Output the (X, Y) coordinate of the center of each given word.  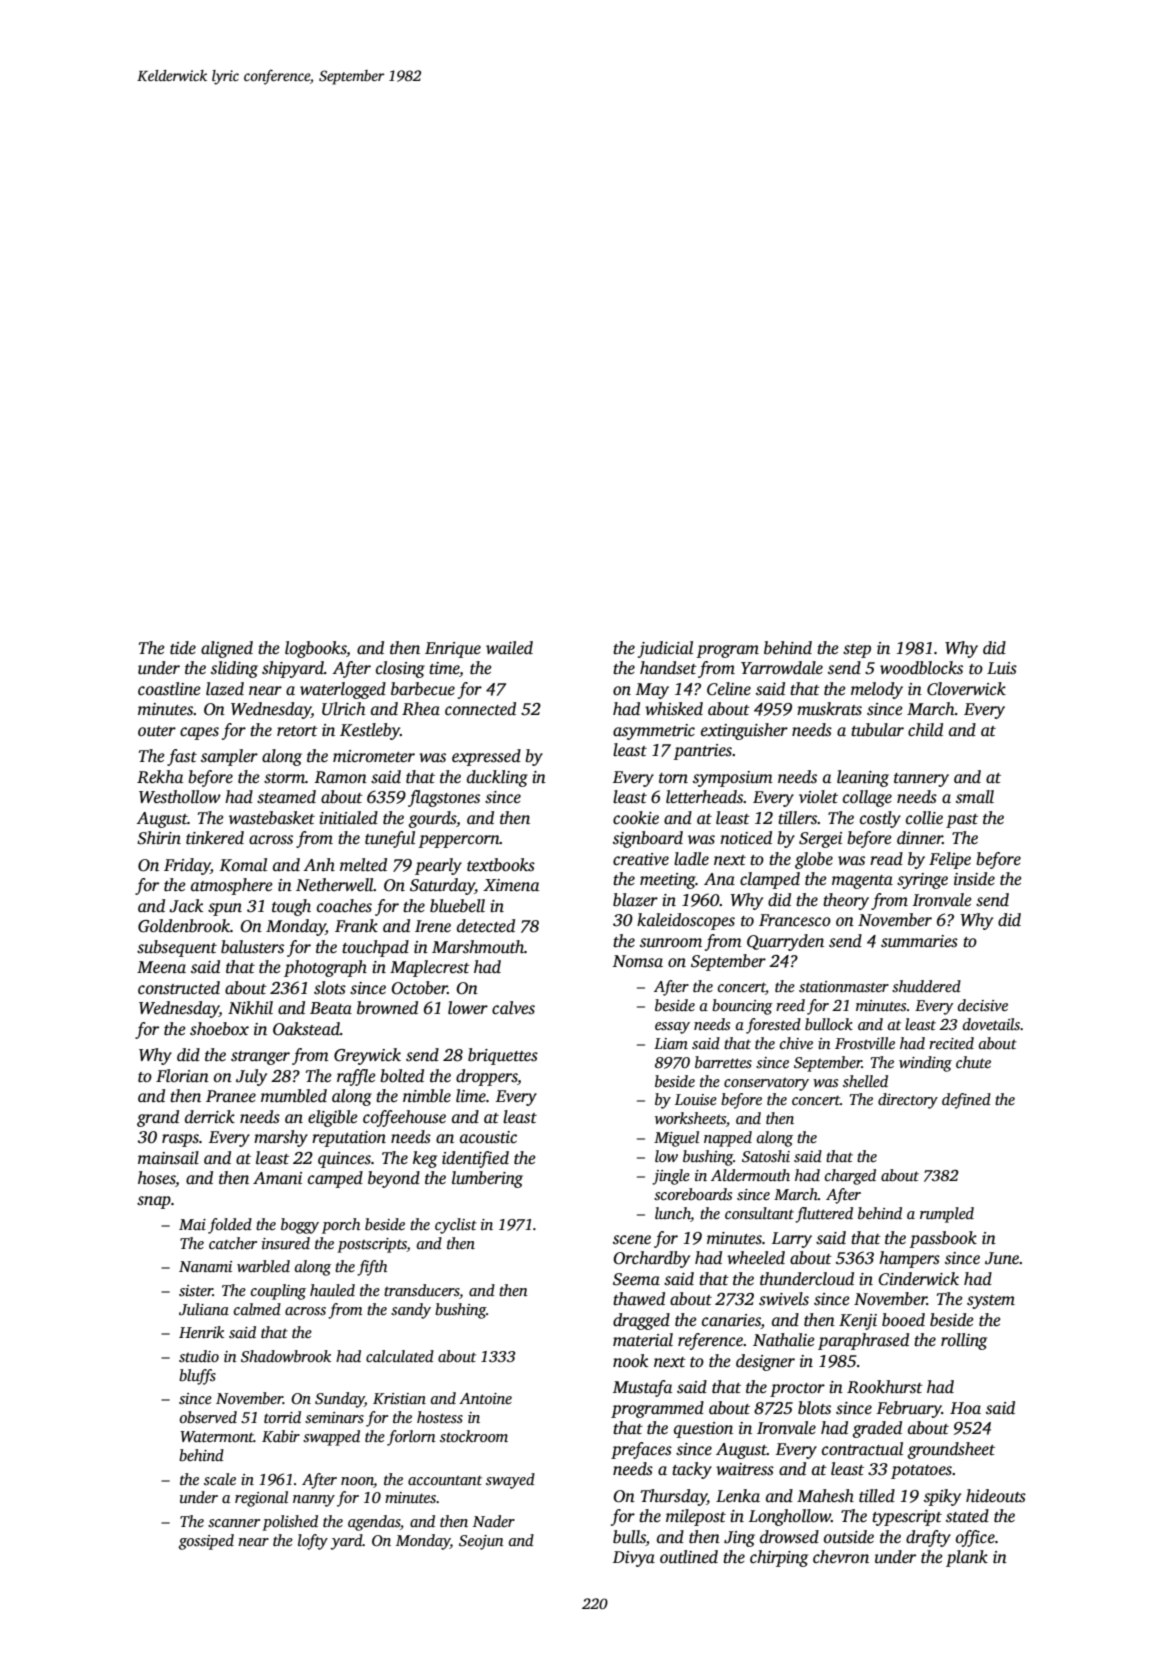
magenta (862, 882)
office (975, 1538)
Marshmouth (478, 947)
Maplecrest (430, 968)
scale (220, 1479)
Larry (792, 1240)
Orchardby (651, 1259)
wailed (509, 648)
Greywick (367, 1056)
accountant (445, 1480)
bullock (829, 1024)
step (857, 651)
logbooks (316, 649)
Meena (161, 967)
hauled (332, 1290)
